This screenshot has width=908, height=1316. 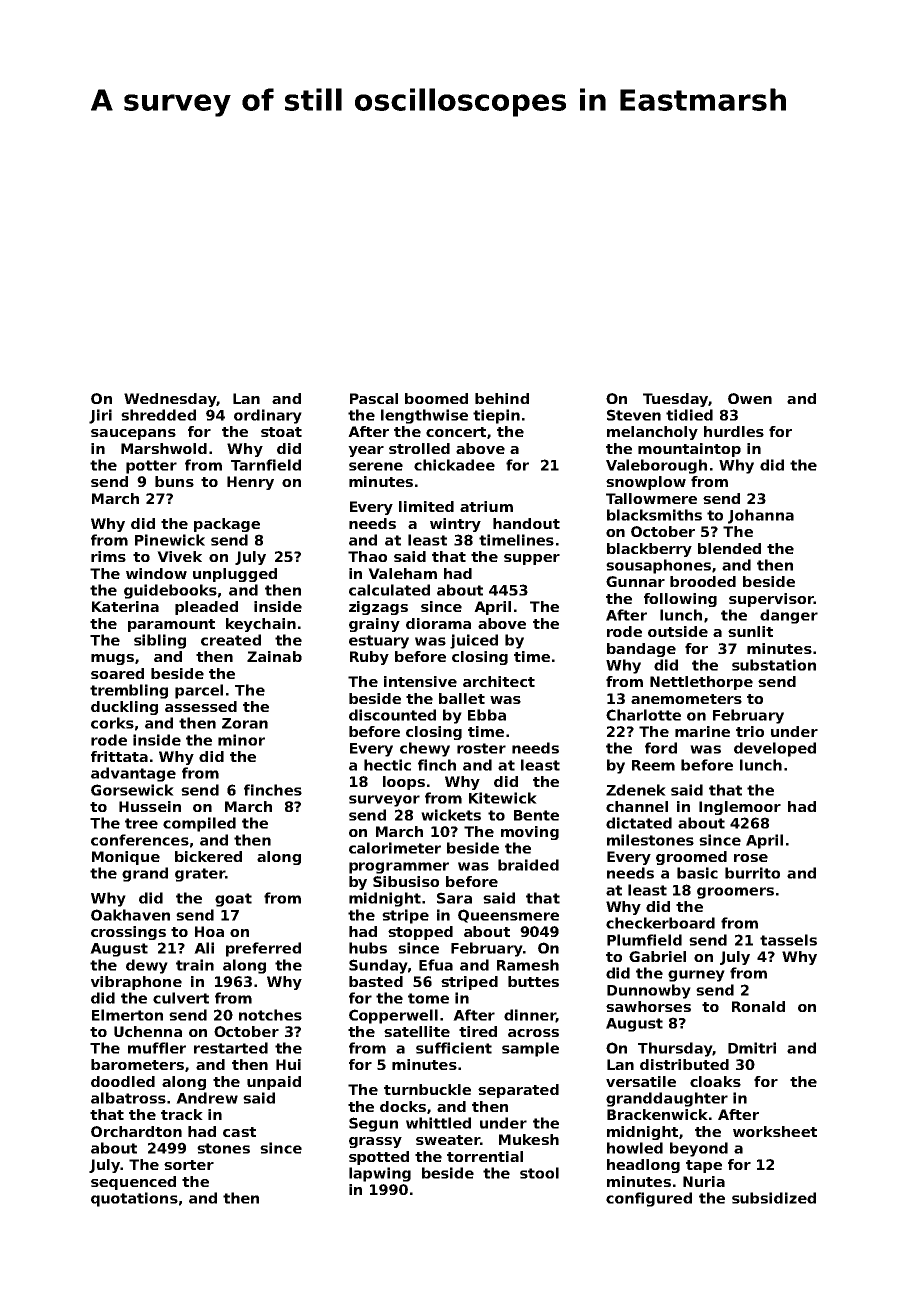 What do you see at coordinates (752, 1048) in the screenshot?
I see `Dmitri` at bounding box center [752, 1048].
